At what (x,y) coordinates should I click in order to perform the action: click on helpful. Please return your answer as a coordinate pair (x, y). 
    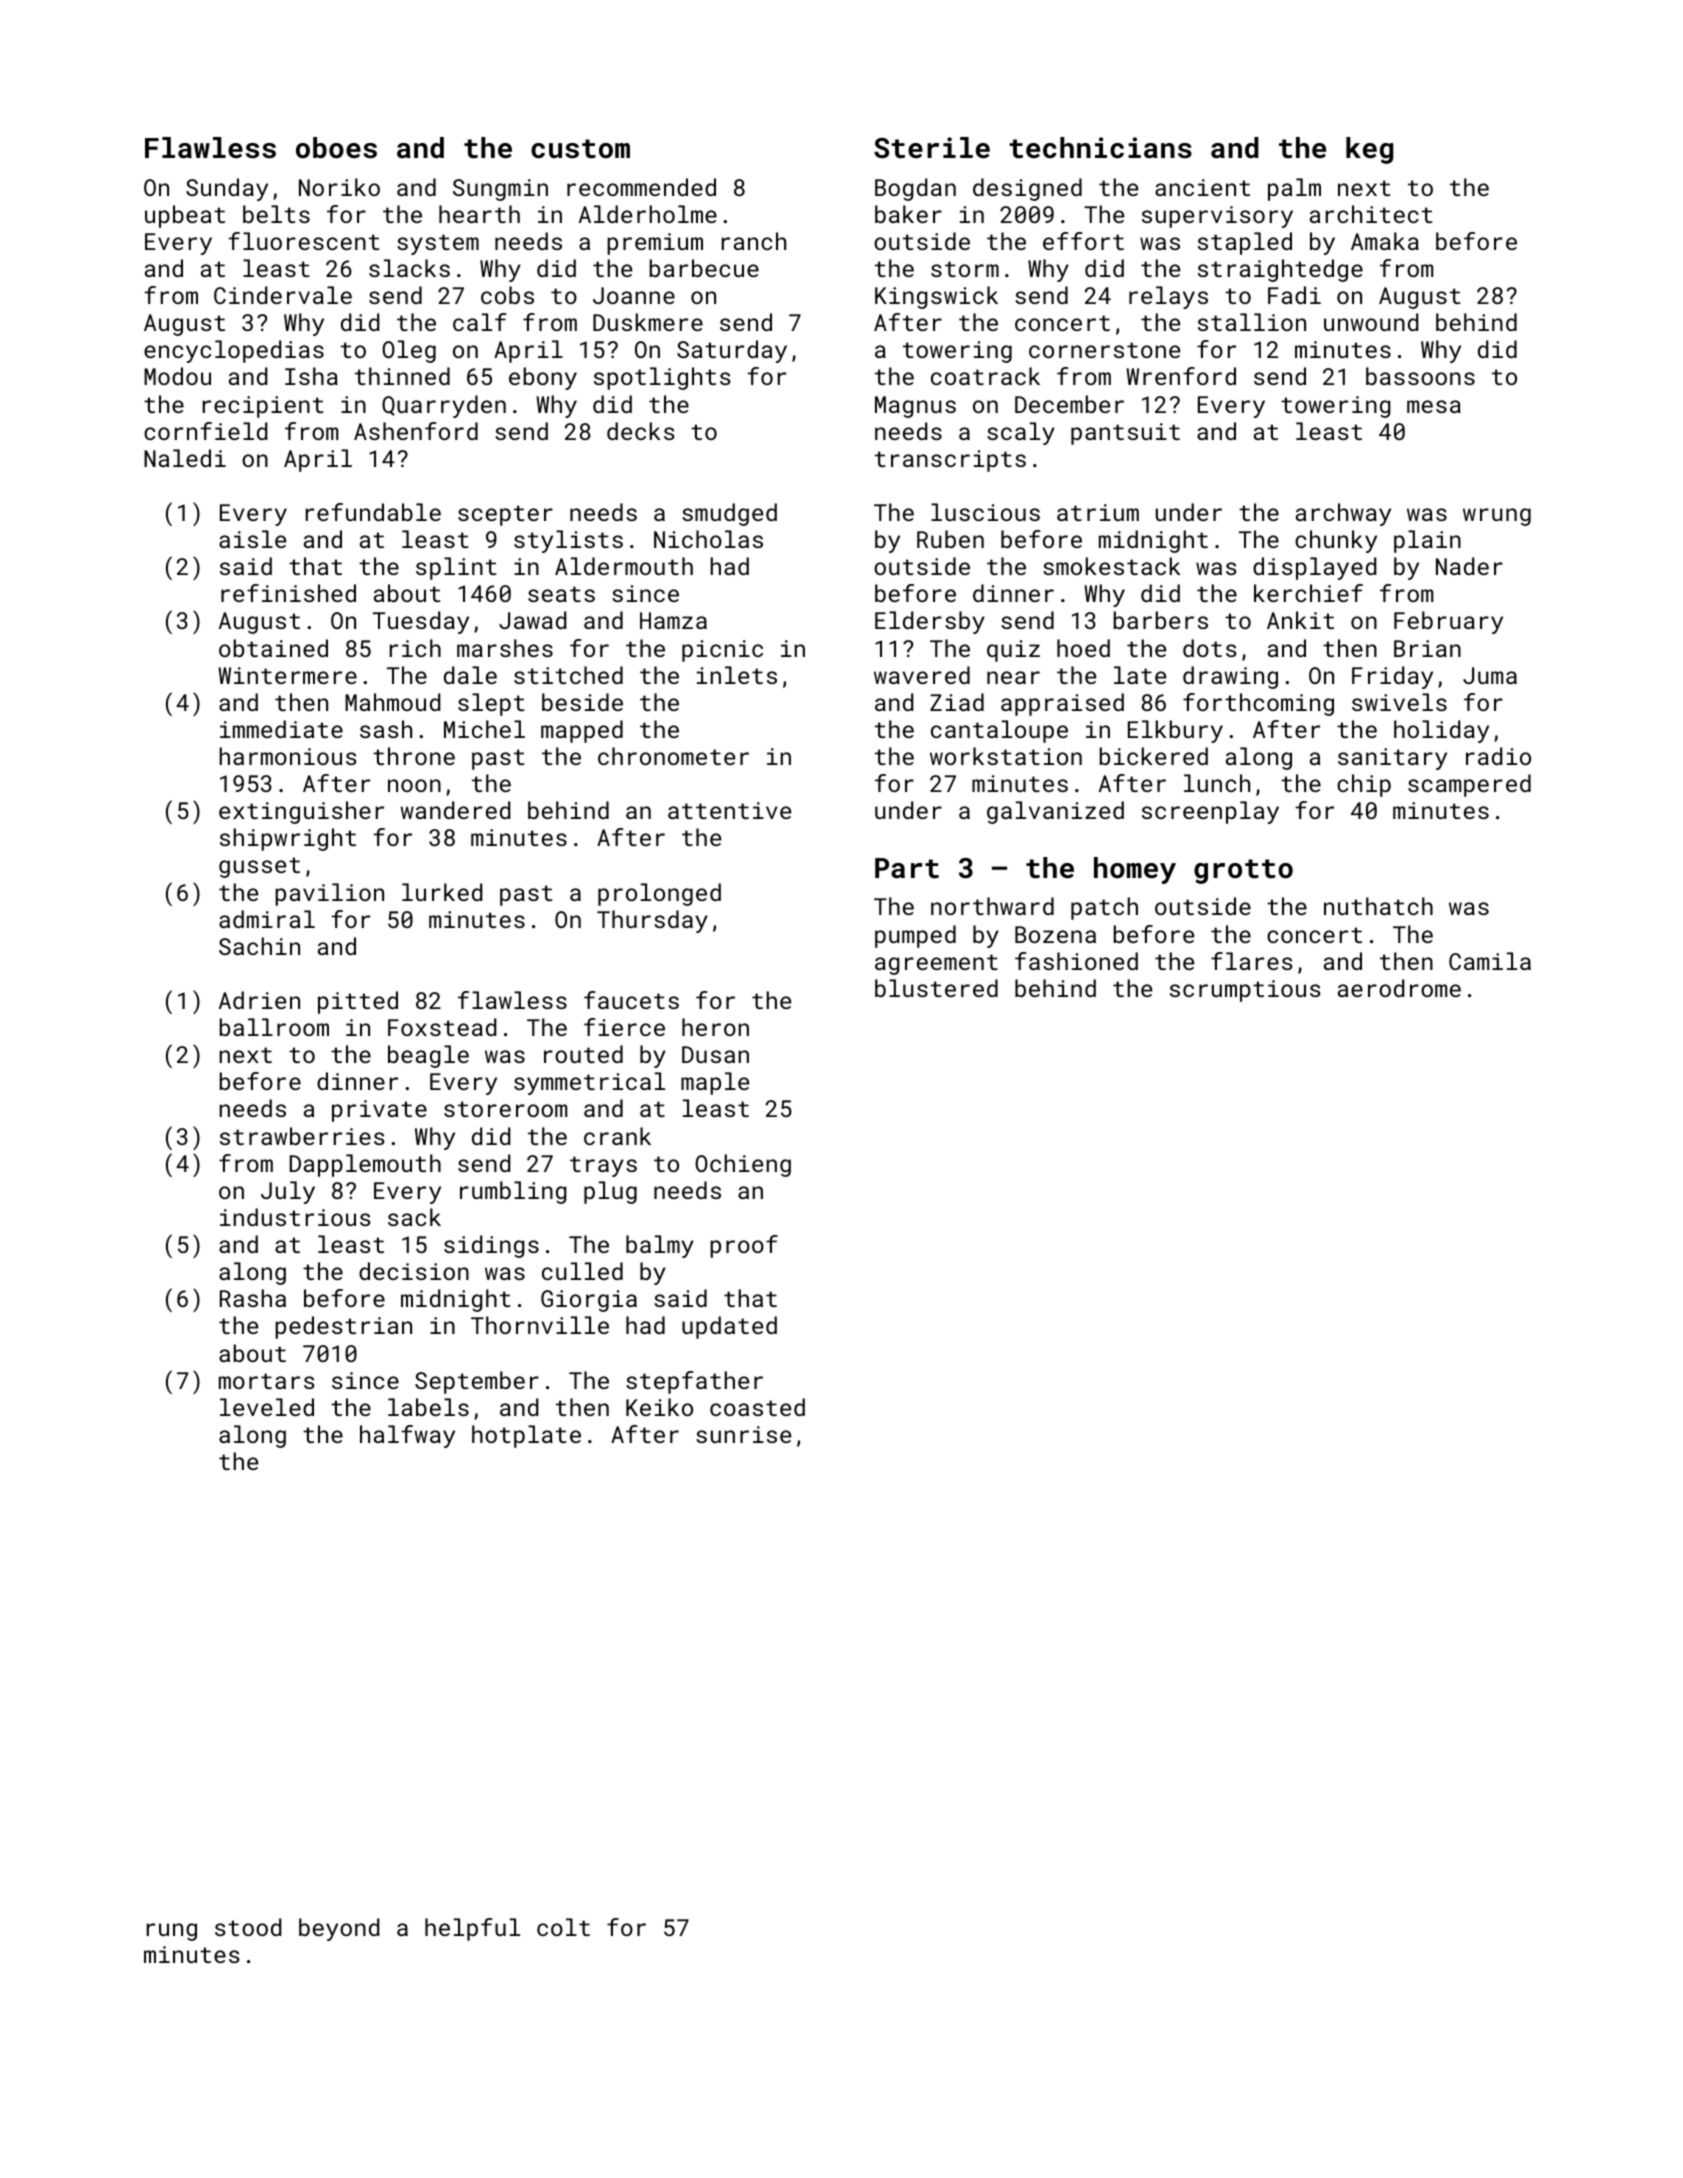
    Looking at the image, I should click on (472, 1929).
